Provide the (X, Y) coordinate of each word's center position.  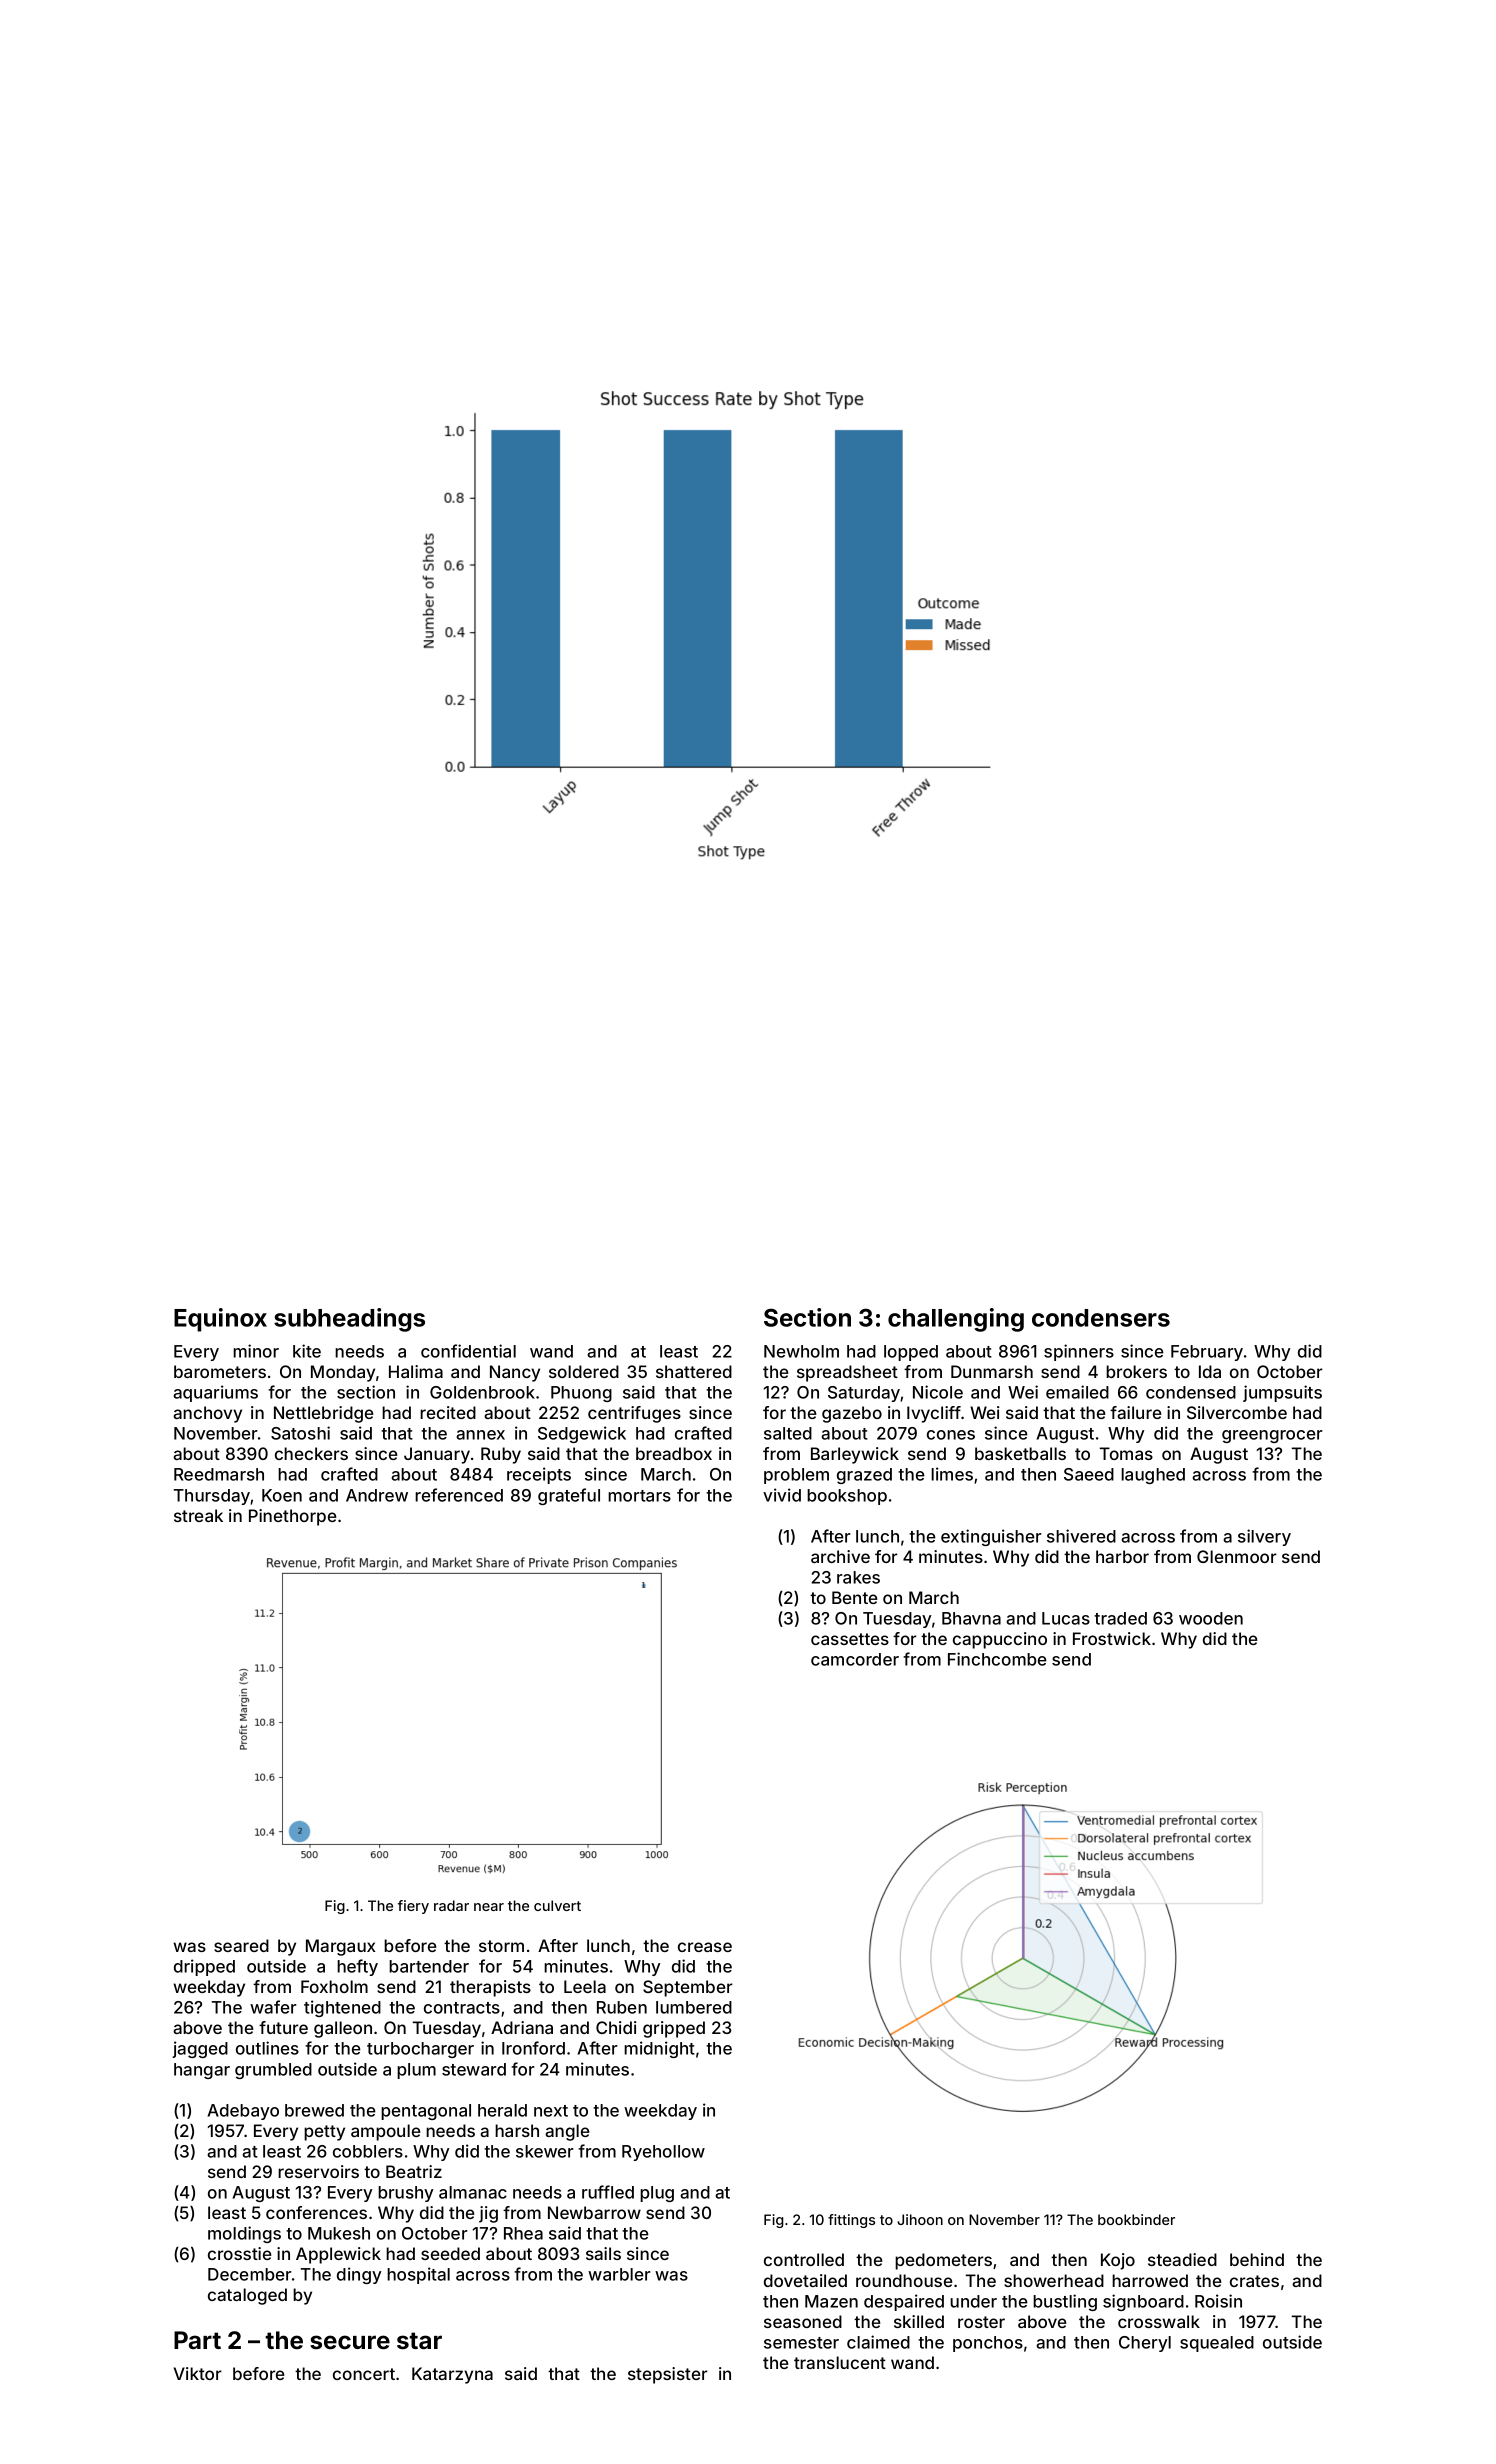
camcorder (855, 1659)
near (489, 1907)
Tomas (1126, 1453)
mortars (639, 1496)
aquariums (215, 1393)
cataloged (247, 2296)
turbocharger (420, 2050)
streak (198, 1515)
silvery (1264, 1537)
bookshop (847, 1497)
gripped (674, 2029)
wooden (1211, 1618)
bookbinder (1136, 2219)
